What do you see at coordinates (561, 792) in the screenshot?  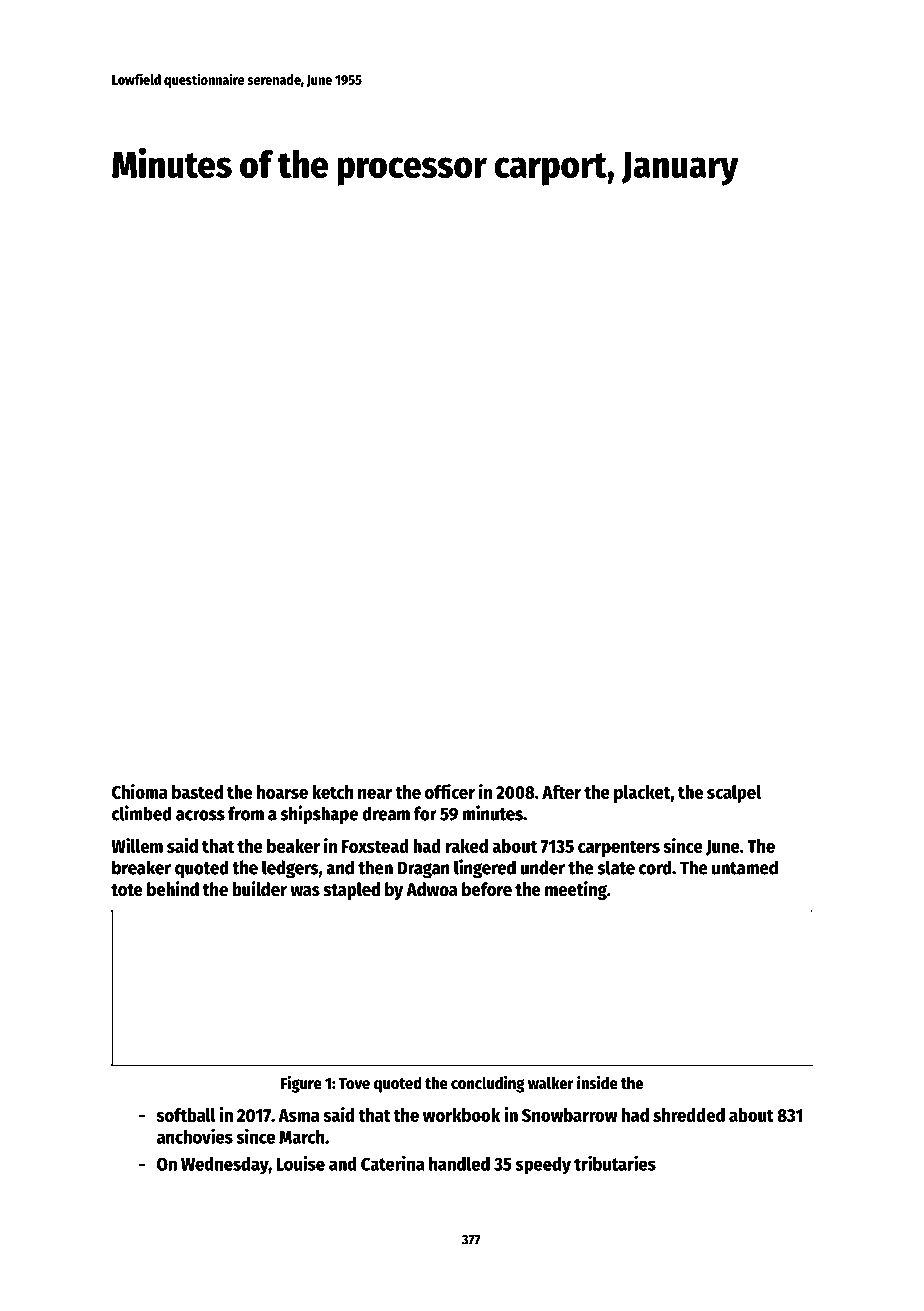 I see `After` at bounding box center [561, 792].
